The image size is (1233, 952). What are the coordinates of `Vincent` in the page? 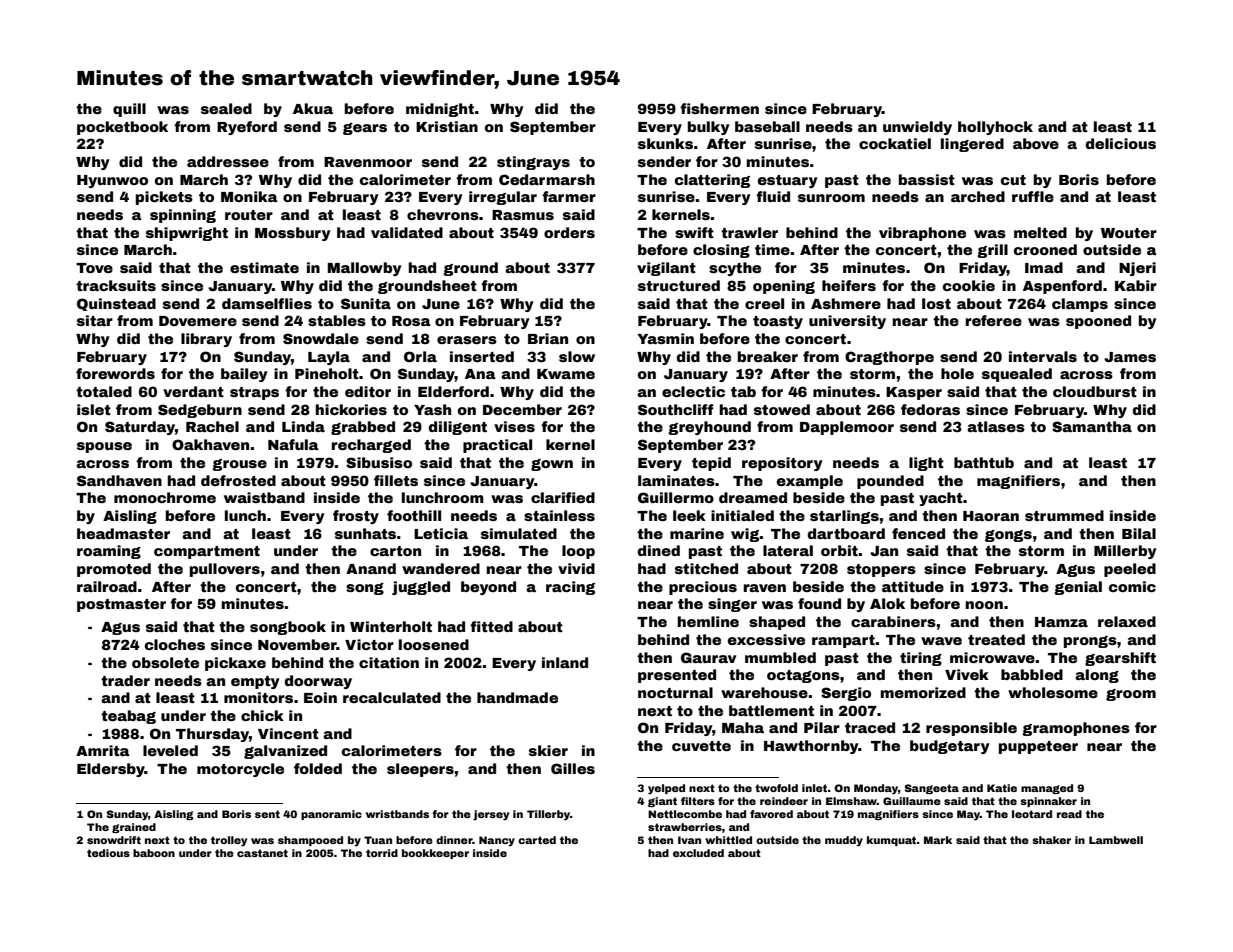 It's located at (288, 733).
